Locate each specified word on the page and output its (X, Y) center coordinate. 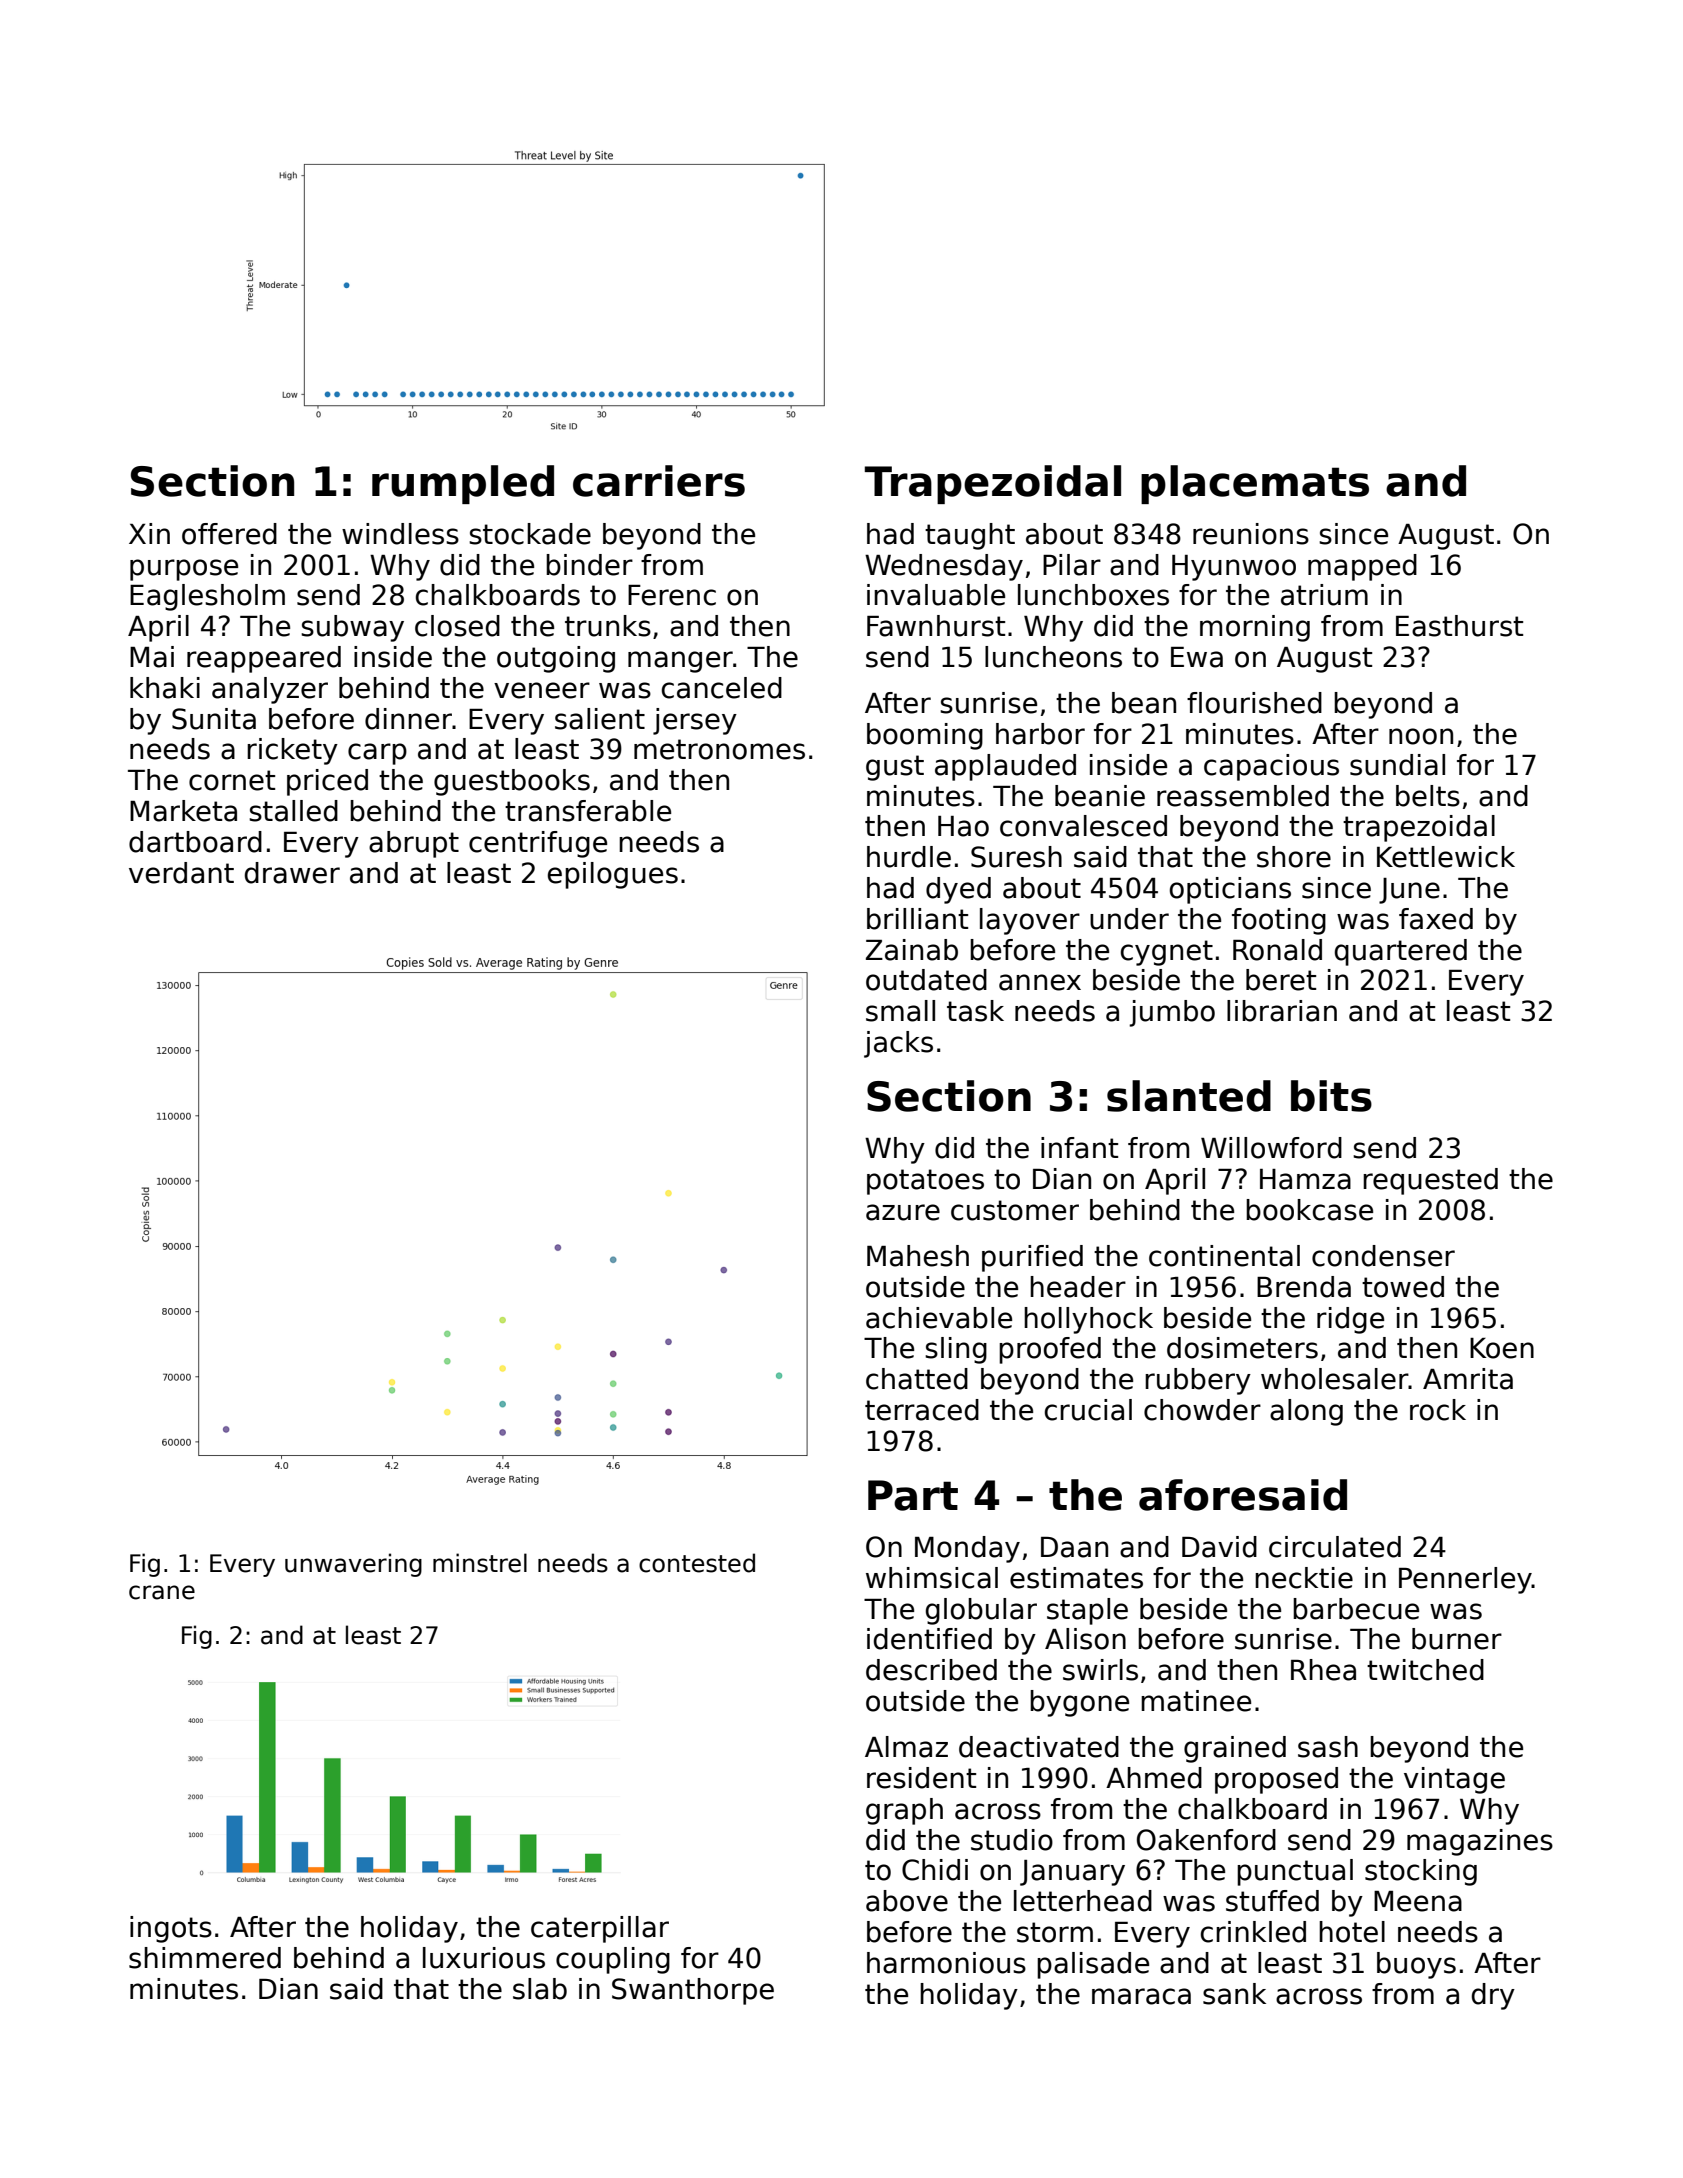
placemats (1255, 484)
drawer (292, 873)
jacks (898, 1044)
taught (970, 536)
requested (1430, 1181)
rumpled (463, 484)
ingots (171, 1929)
